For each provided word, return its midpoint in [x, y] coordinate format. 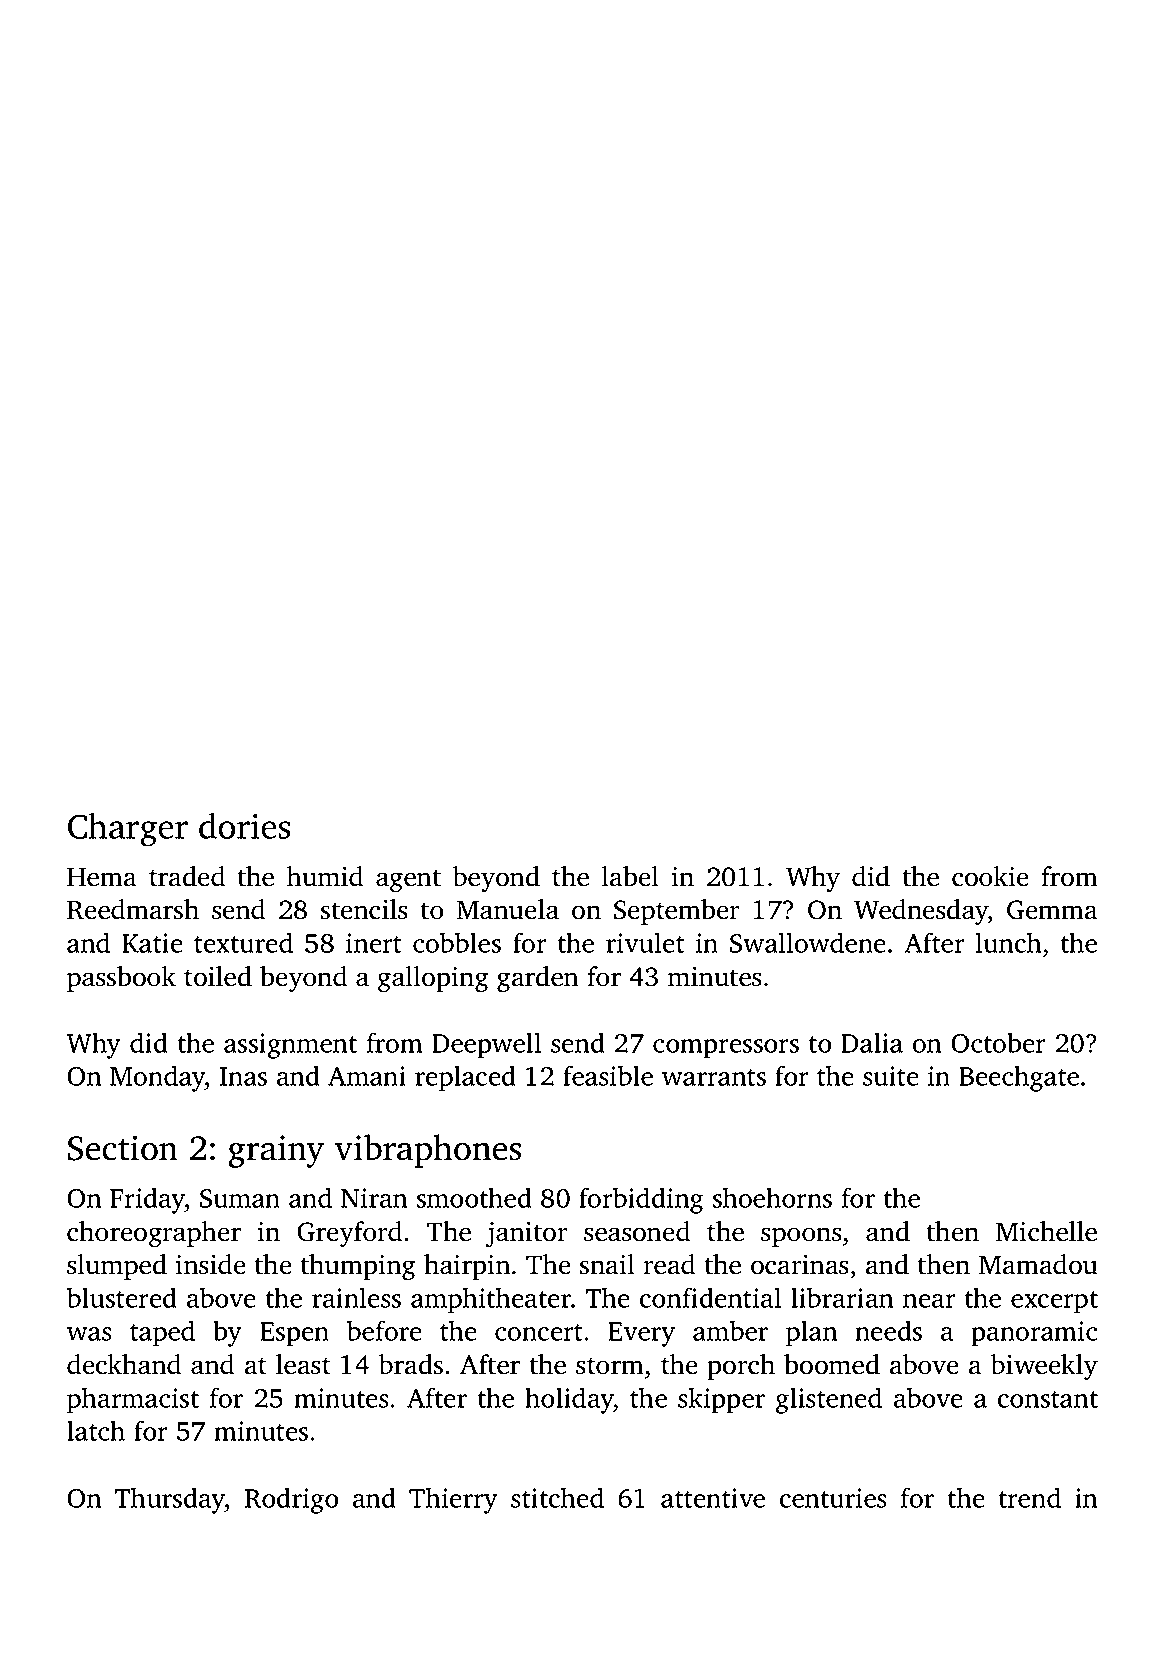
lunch [1009, 942]
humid [325, 876]
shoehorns [772, 1197]
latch [96, 1430]
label [630, 876]
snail [607, 1264]
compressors [726, 1049]
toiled [218, 976]
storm [610, 1366]
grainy [276, 1151]
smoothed [474, 1197]
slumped [117, 1267]
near [929, 1301]
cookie [990, 876]
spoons [801, 1237]
